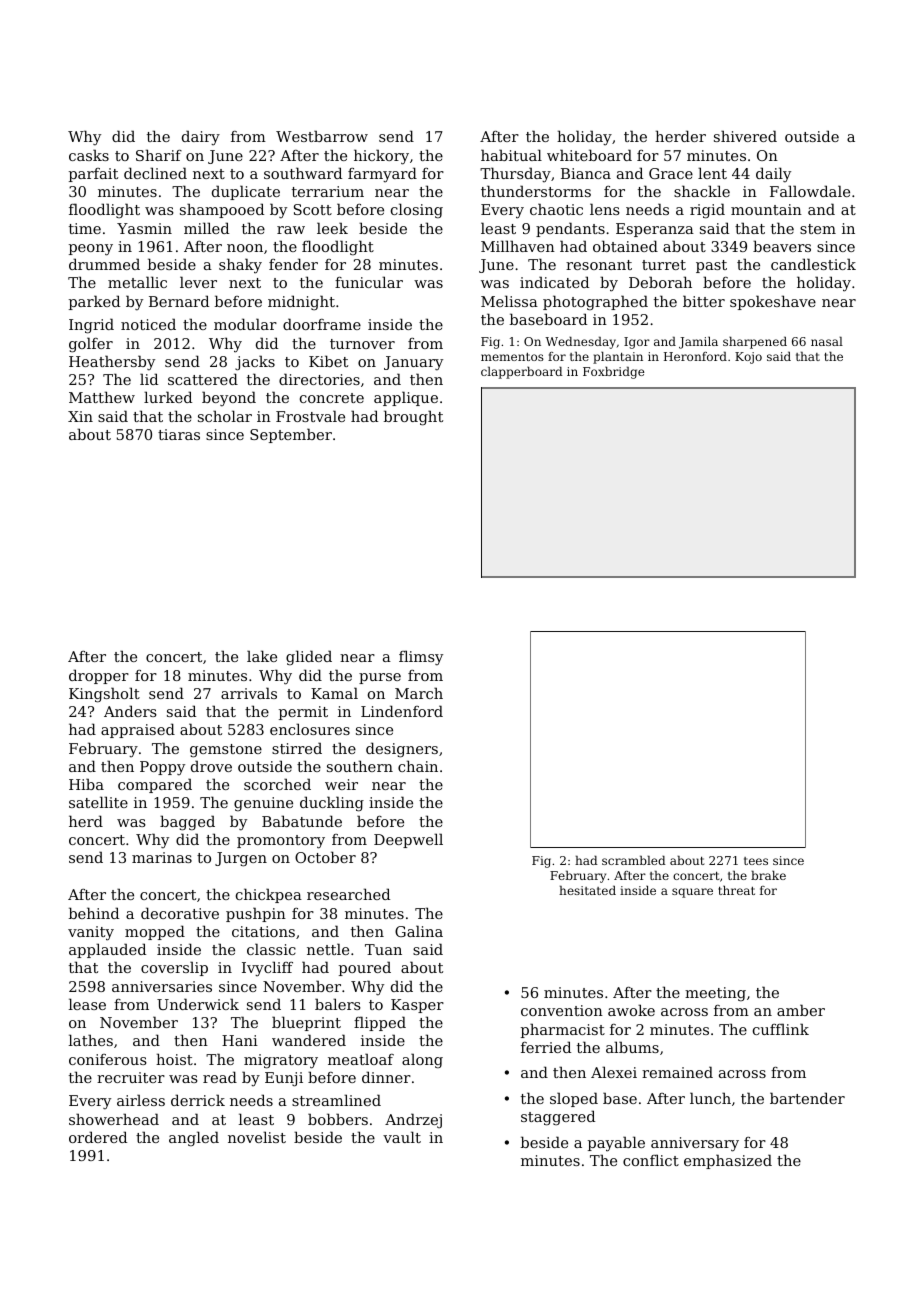 Image resolution: width=924 pixels, height=1314 pixels. I want to click on Kojo, so click(748, 358).
